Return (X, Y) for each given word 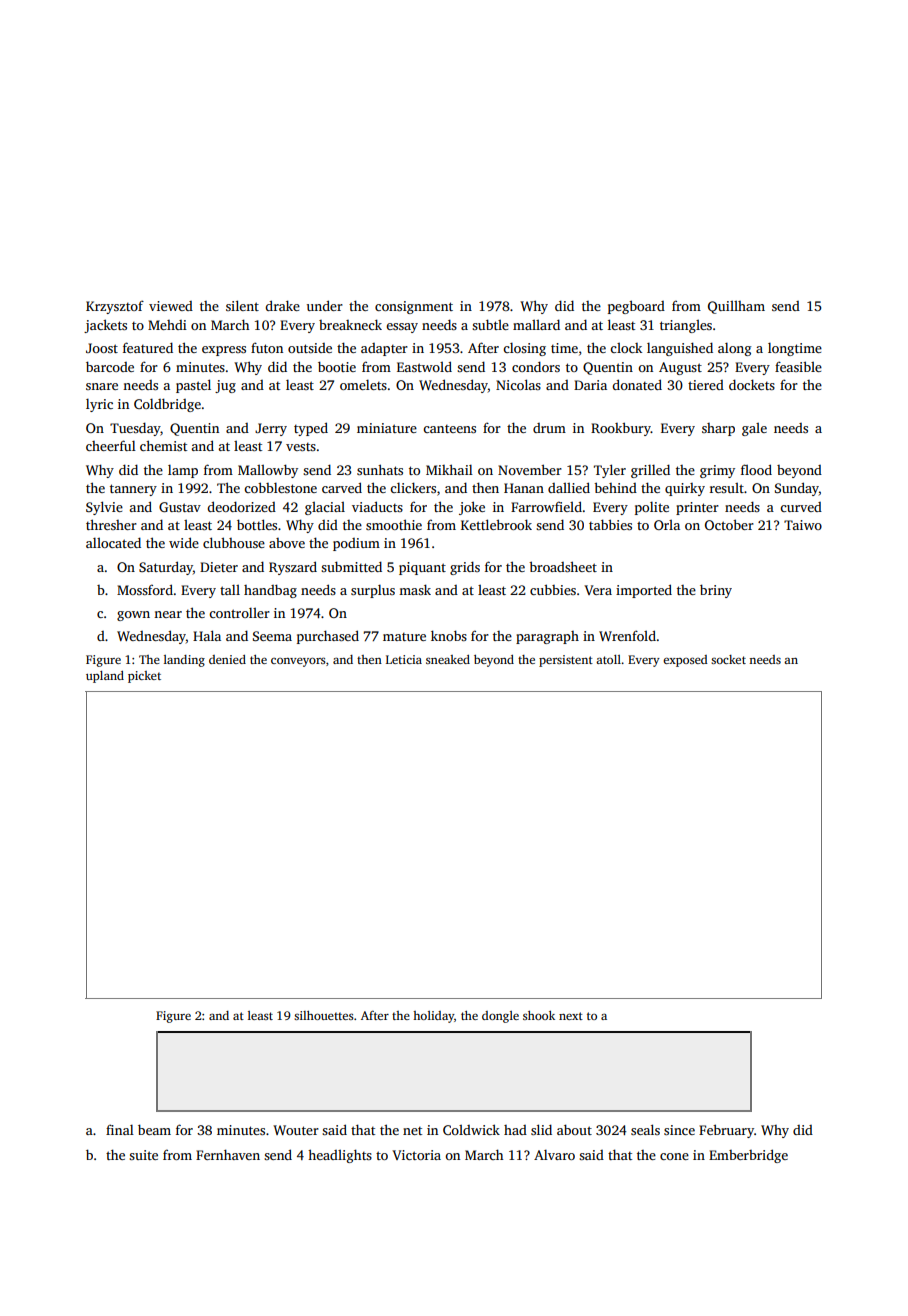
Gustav (180, 507)
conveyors (298, 662)
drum (549, 428)
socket (728, 659)
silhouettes (324, 1015)
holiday (433, 1017)
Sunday (797, 489)
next (571, 1016)
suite (143, 1155)
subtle (490, 324)
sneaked (448, 659)
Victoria (416, 1155)
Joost (102, 348)
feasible (798, 366)
